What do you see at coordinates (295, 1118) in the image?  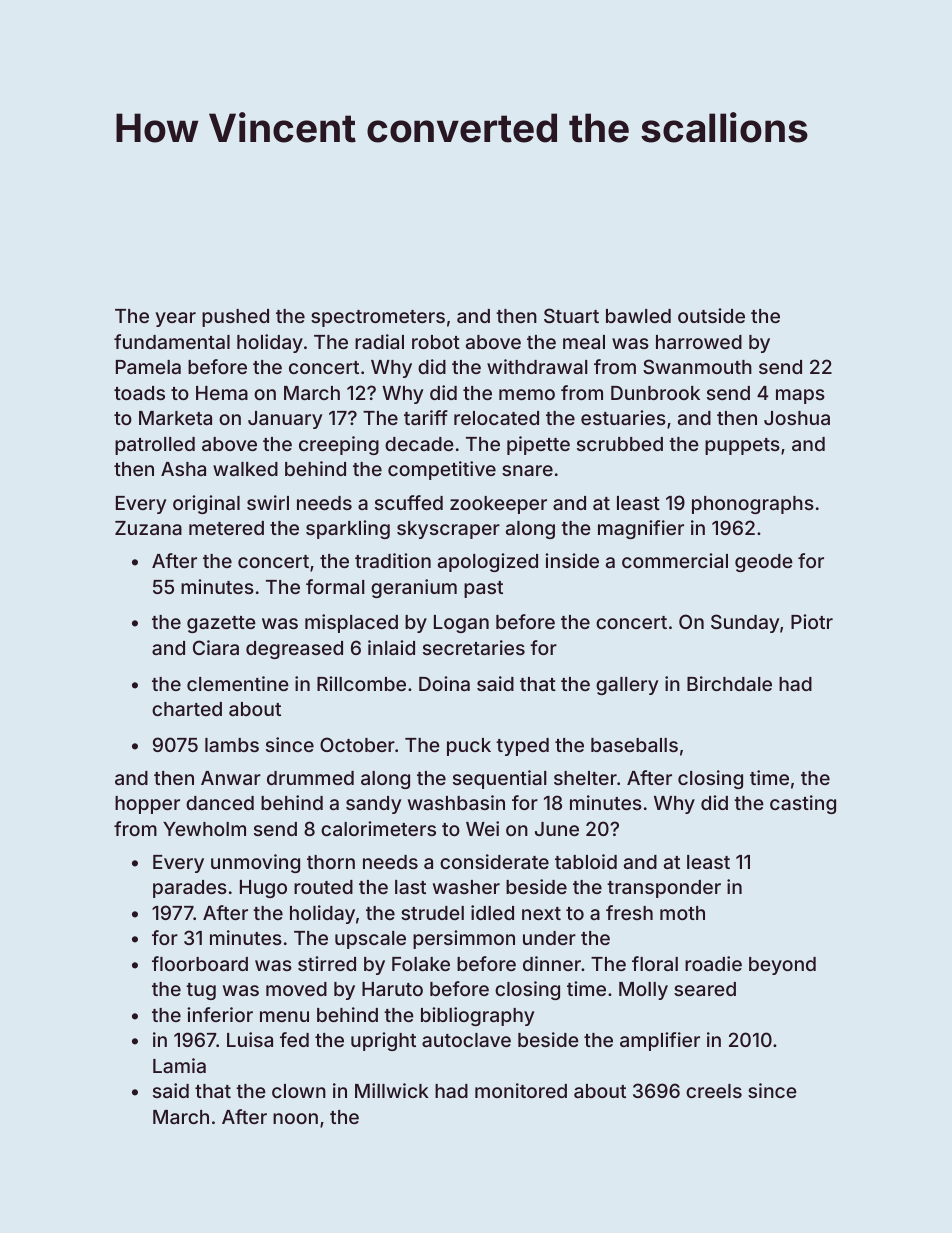 I see `noon` at bounding box center [295, 1118].
